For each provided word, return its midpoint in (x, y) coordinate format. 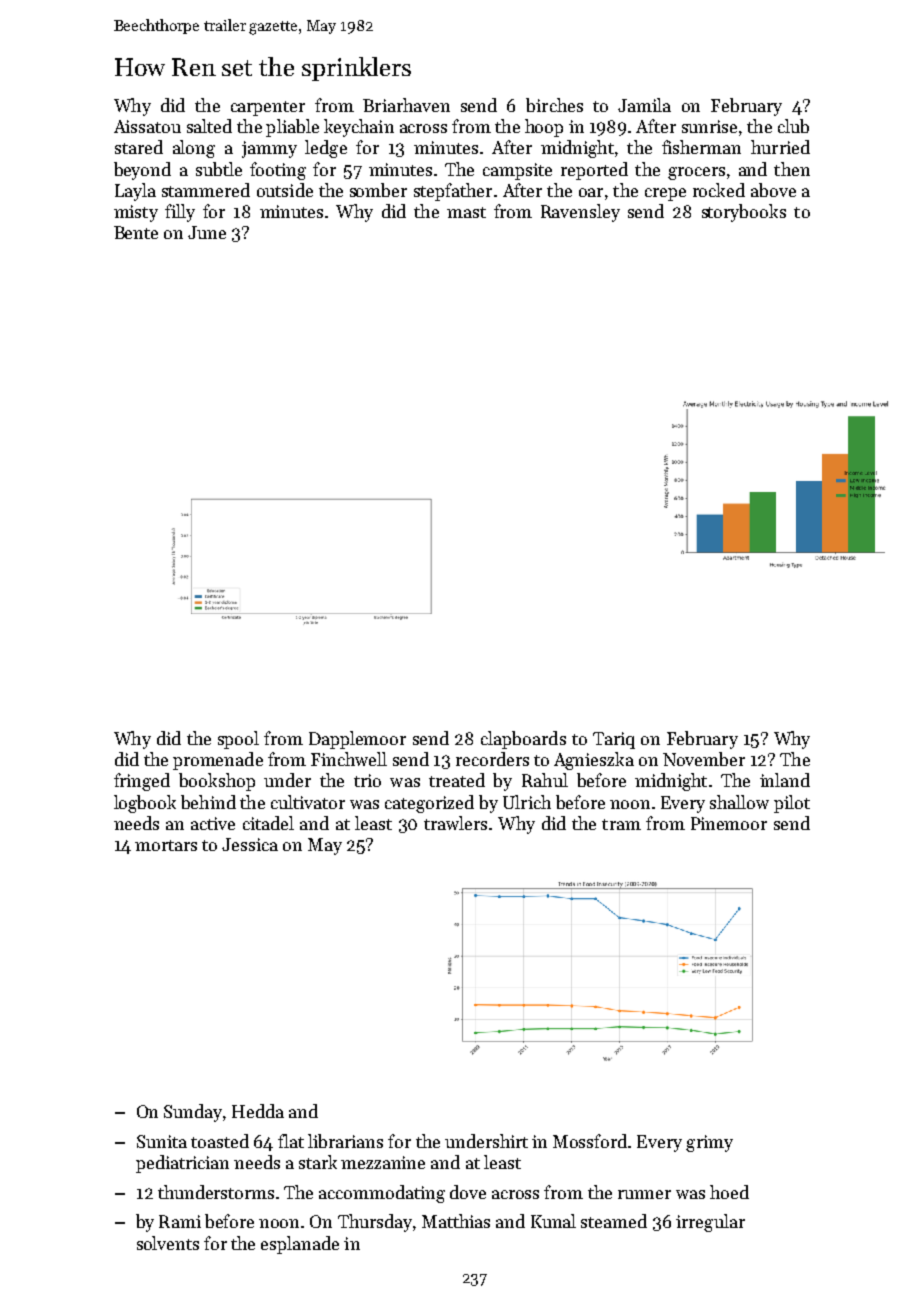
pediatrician (182, 1164)
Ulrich (527, 802)
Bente (136, 232)
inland (785, 780)
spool (238, 740)
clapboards (523, 740)
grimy (709, 1143)
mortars (166, 845)
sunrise (709, 126)
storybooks (744, 213)
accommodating (382, 1194)
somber (378, 190)
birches (554, 105)
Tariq (614, 740)
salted (209, 126)
